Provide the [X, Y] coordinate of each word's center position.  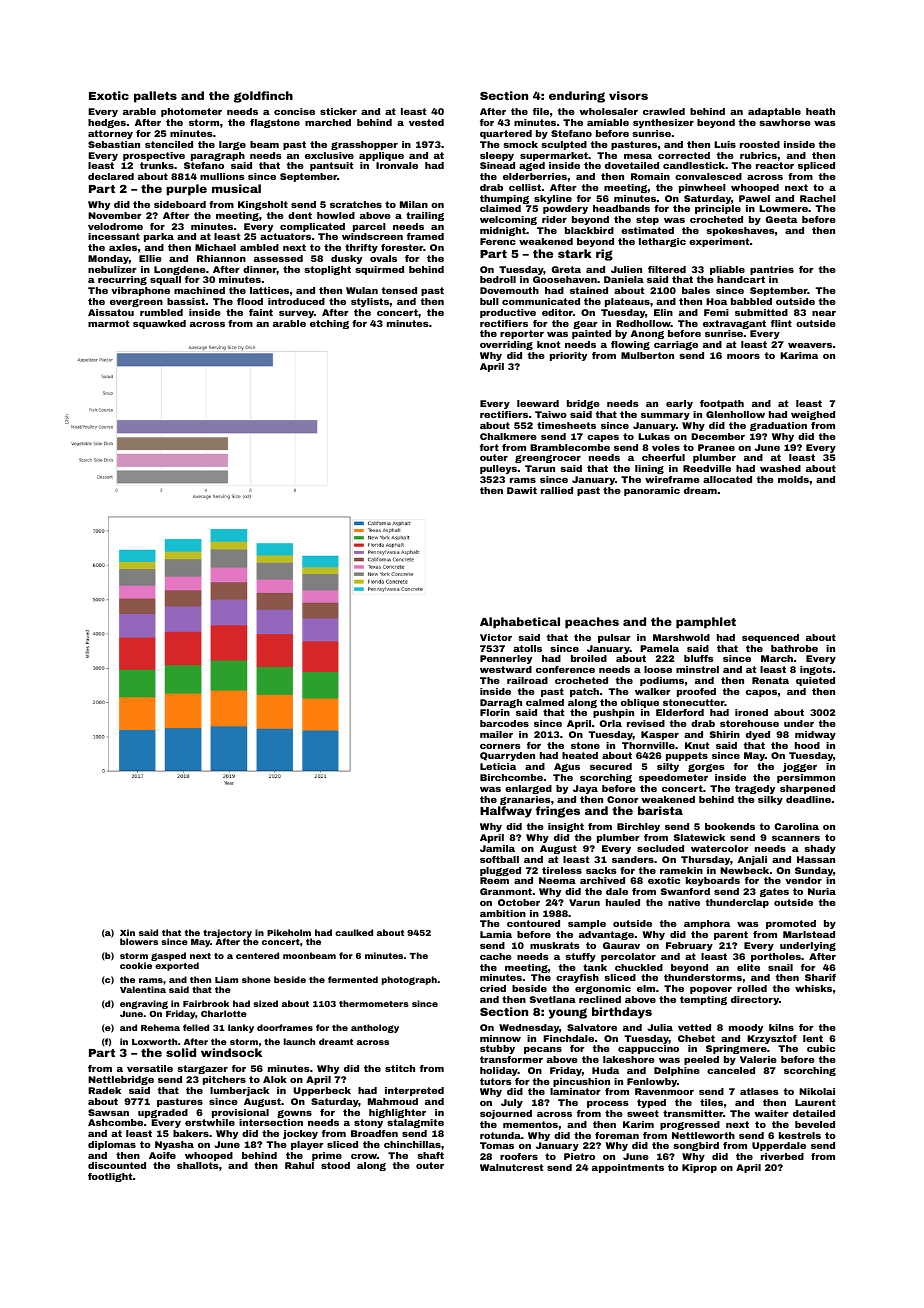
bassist [186, 301]
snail [780, 967]
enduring [577, 97]
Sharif [820, 977]
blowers [139, 941]
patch [584, 692]
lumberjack [239, 1091]
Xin [127, 932]
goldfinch [263, 97]
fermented [353, 979]
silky [770, 800]
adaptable [774, 112]
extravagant [734, 324]
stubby [497, 1049]
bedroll [498, 279]
